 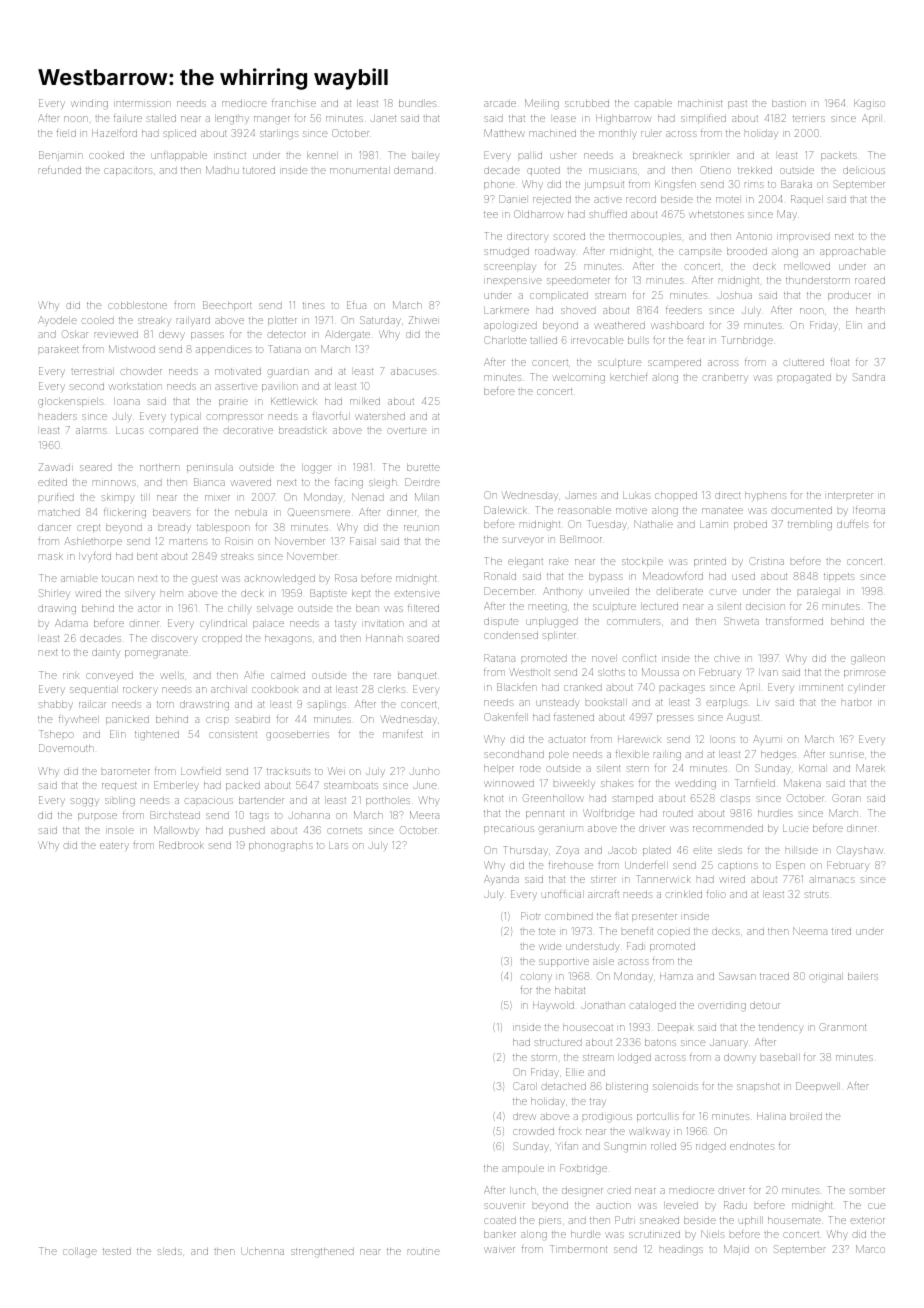 I want to click on surveyor, so click(x=523, y=541).
